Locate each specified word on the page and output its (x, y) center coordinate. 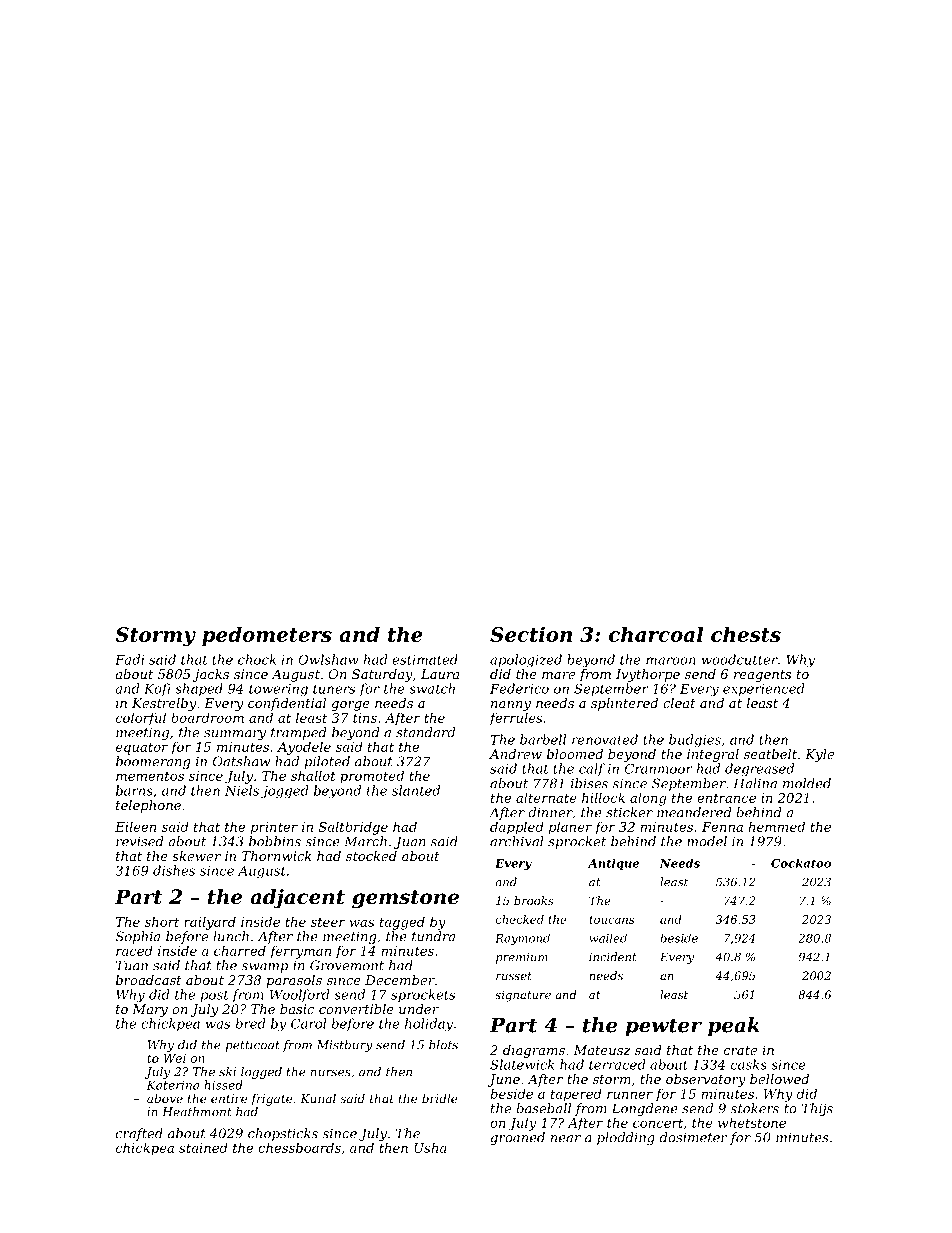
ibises (589, 783)
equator (142, 749)
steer (328, 922)
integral (713, 755)
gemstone (405, 899)
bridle (440, 1098)
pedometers (267, 636)
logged (261, 1073)
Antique (614, 864)
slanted (416, 790)
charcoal (656, 634)
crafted (139, 1134)
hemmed (777, 826)
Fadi (129, 659)
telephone (148, 806)
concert (658, 1123)
